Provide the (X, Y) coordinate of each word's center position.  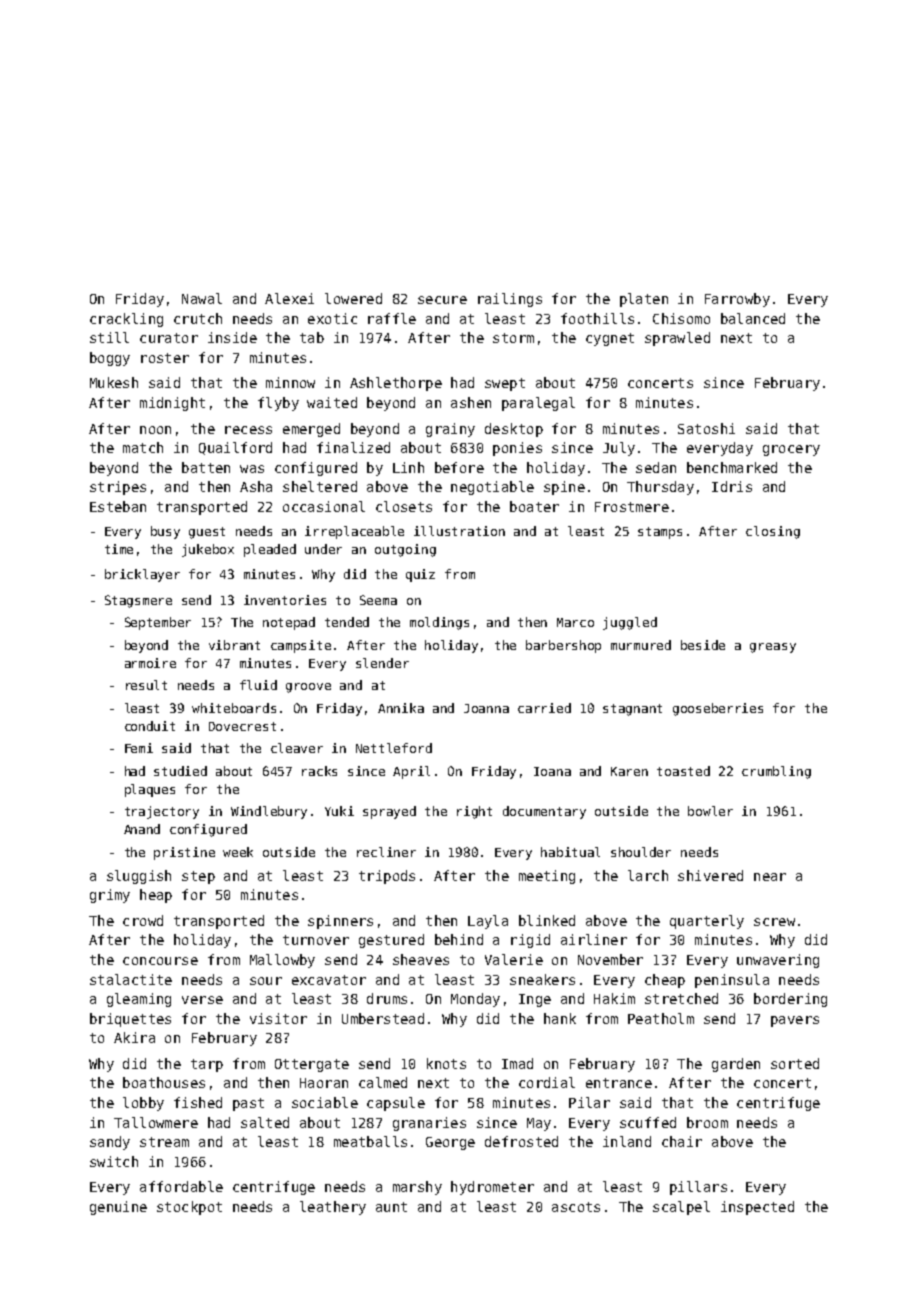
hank (560, 1018)
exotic (332, 318)
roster (165, 358)
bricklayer (142, 575)
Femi (139, 748)
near (770, 877)
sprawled (677, 339)
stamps (660, 533)
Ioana (552, 771)
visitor (278, 1018)
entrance (619, 1083)
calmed (383, 1082)
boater (534, 506)
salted (265, 1122)
